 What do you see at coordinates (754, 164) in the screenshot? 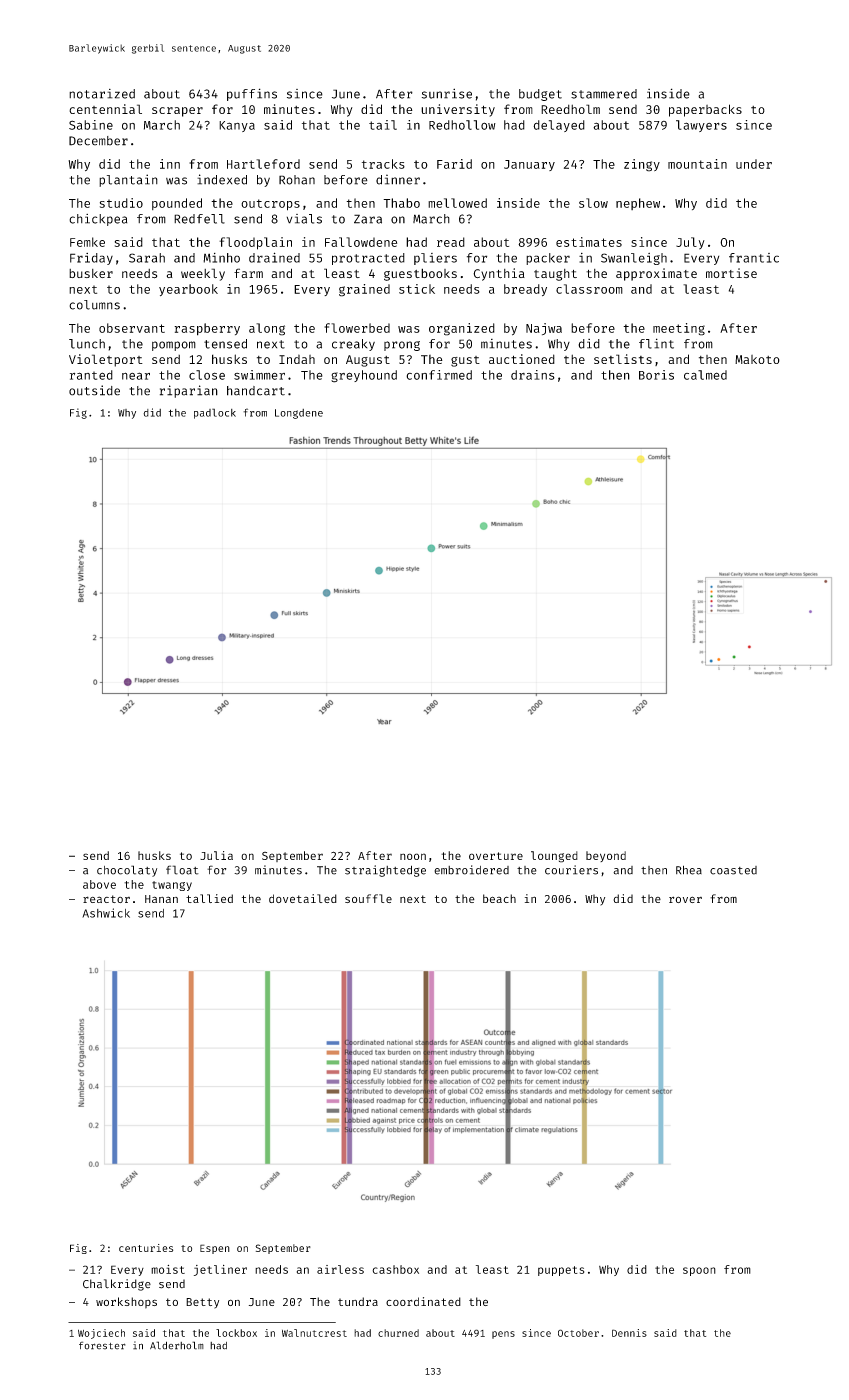
I see `under` at bounding box center [754, 164].
